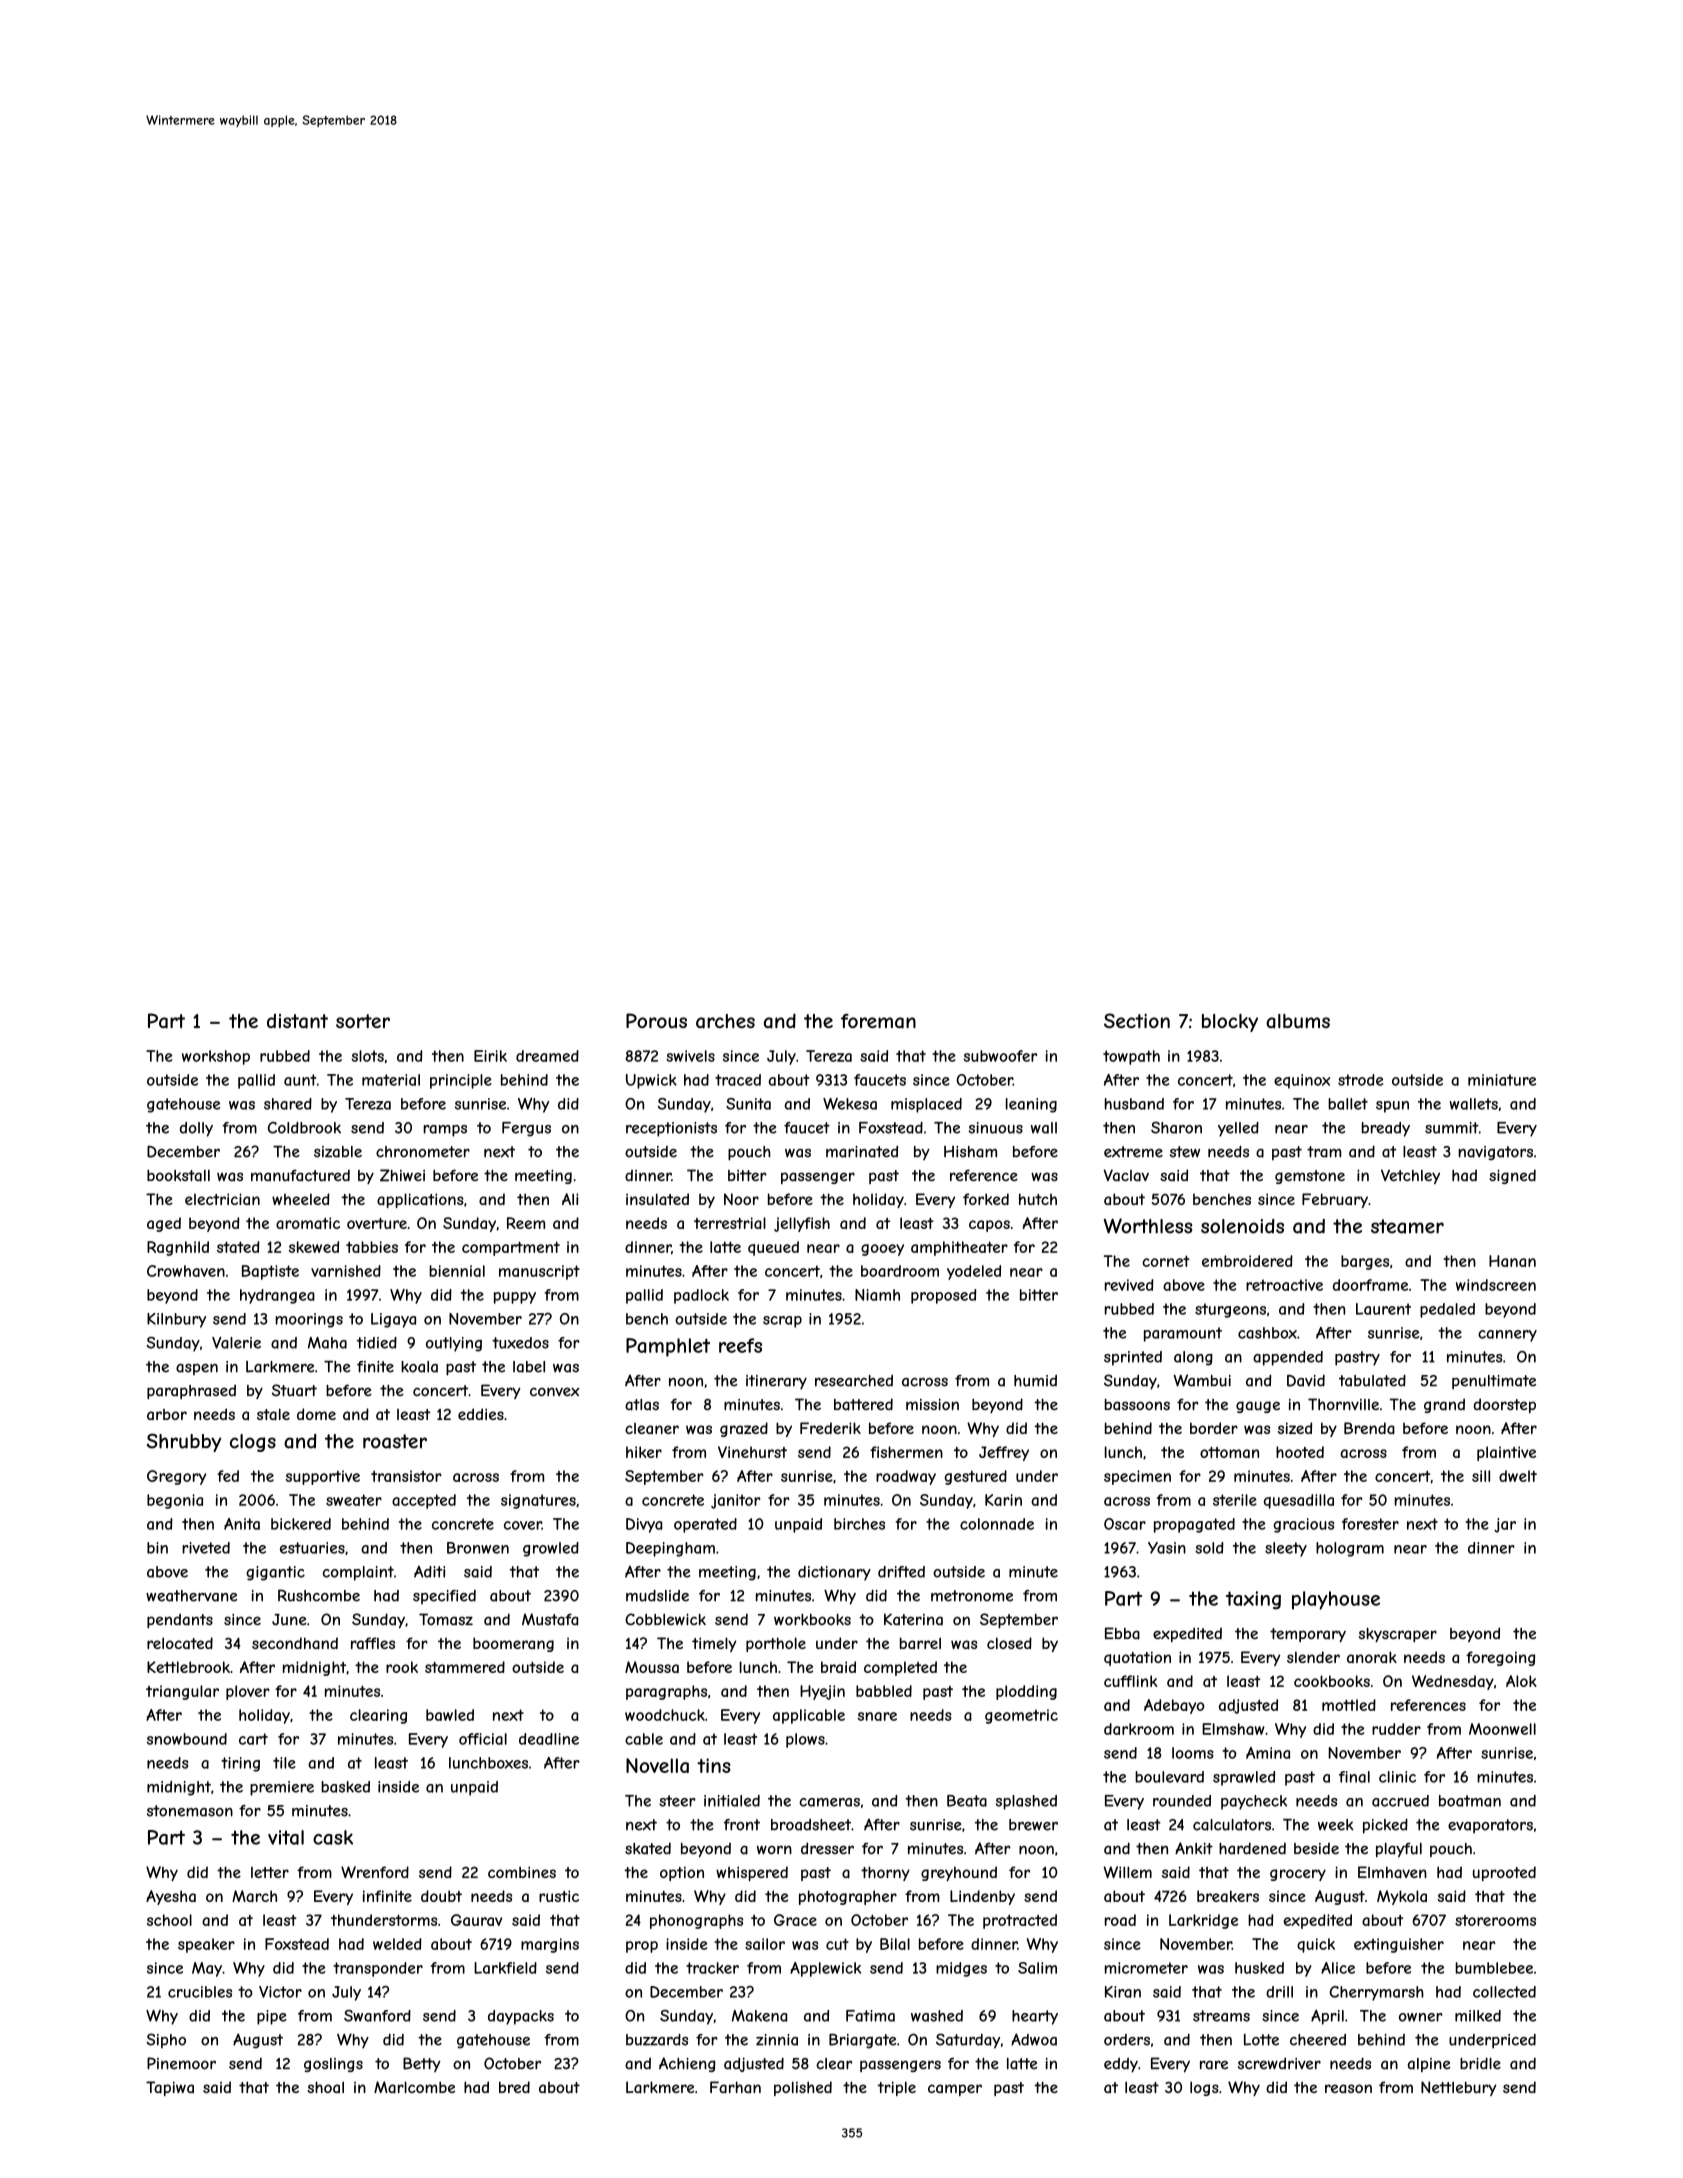  I want to click on albums, so click(1298, 1021).
